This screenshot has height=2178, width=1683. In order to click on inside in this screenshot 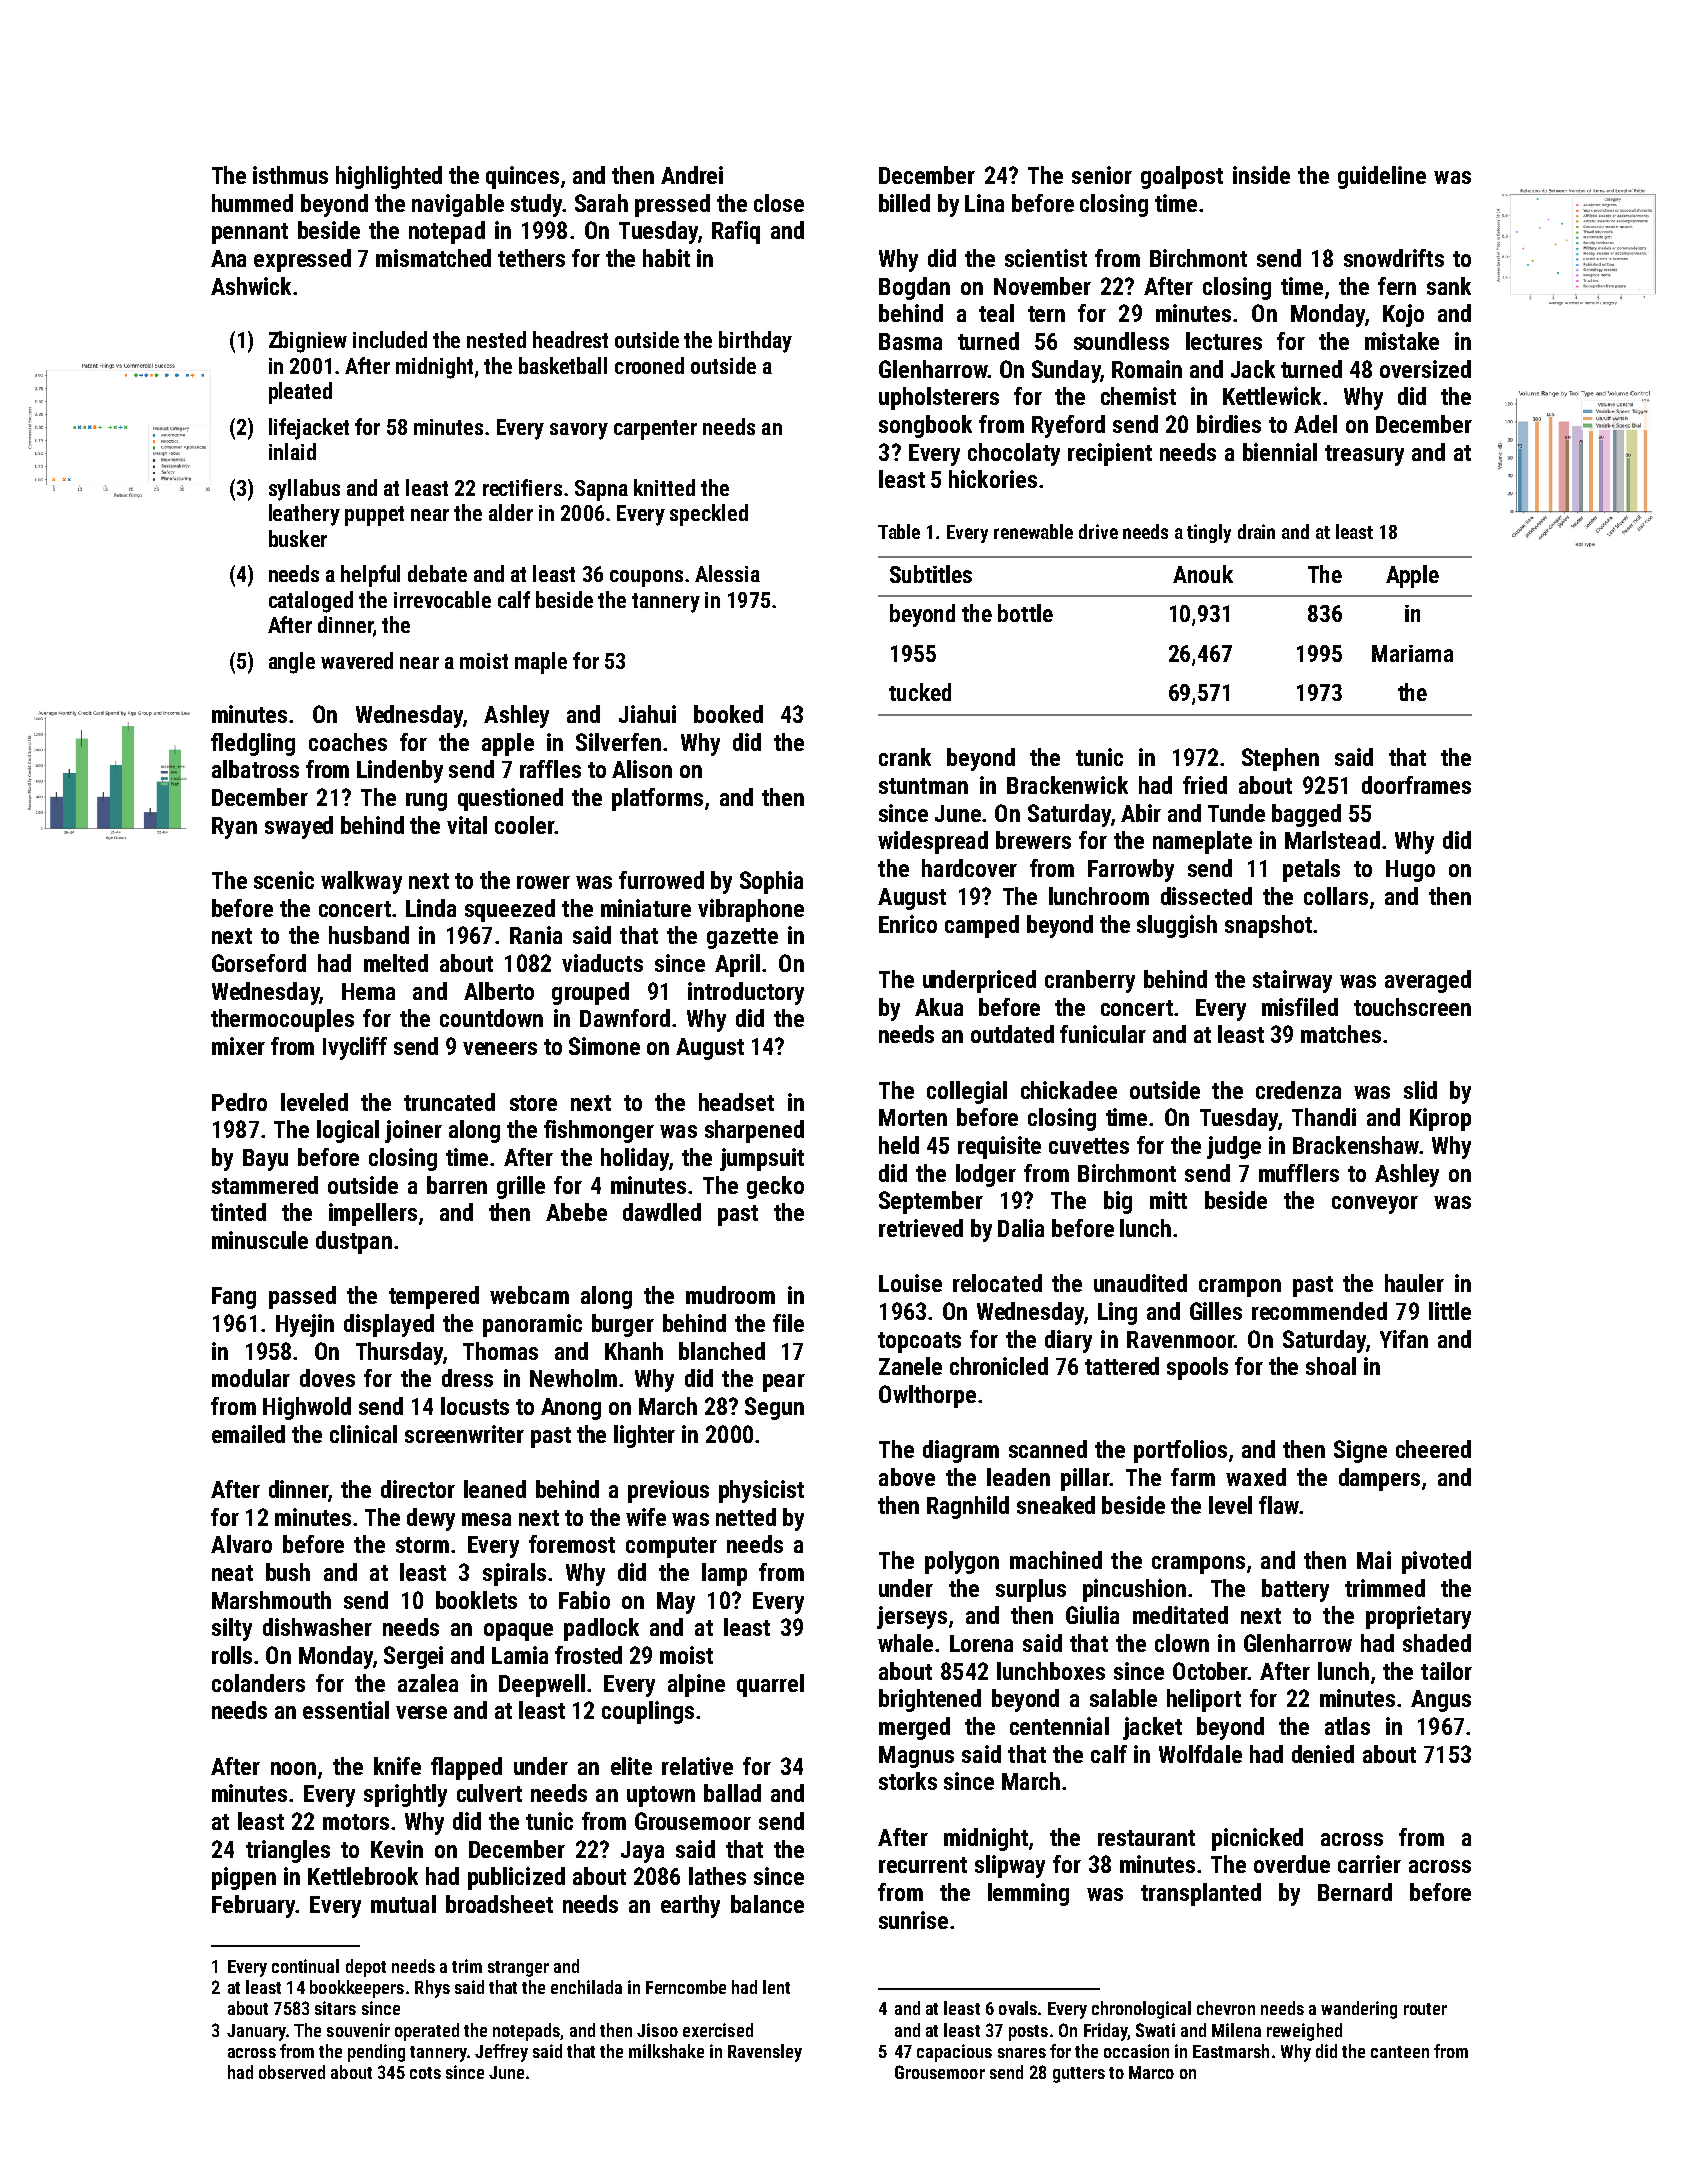, I will do `click(1261, 175)`.
